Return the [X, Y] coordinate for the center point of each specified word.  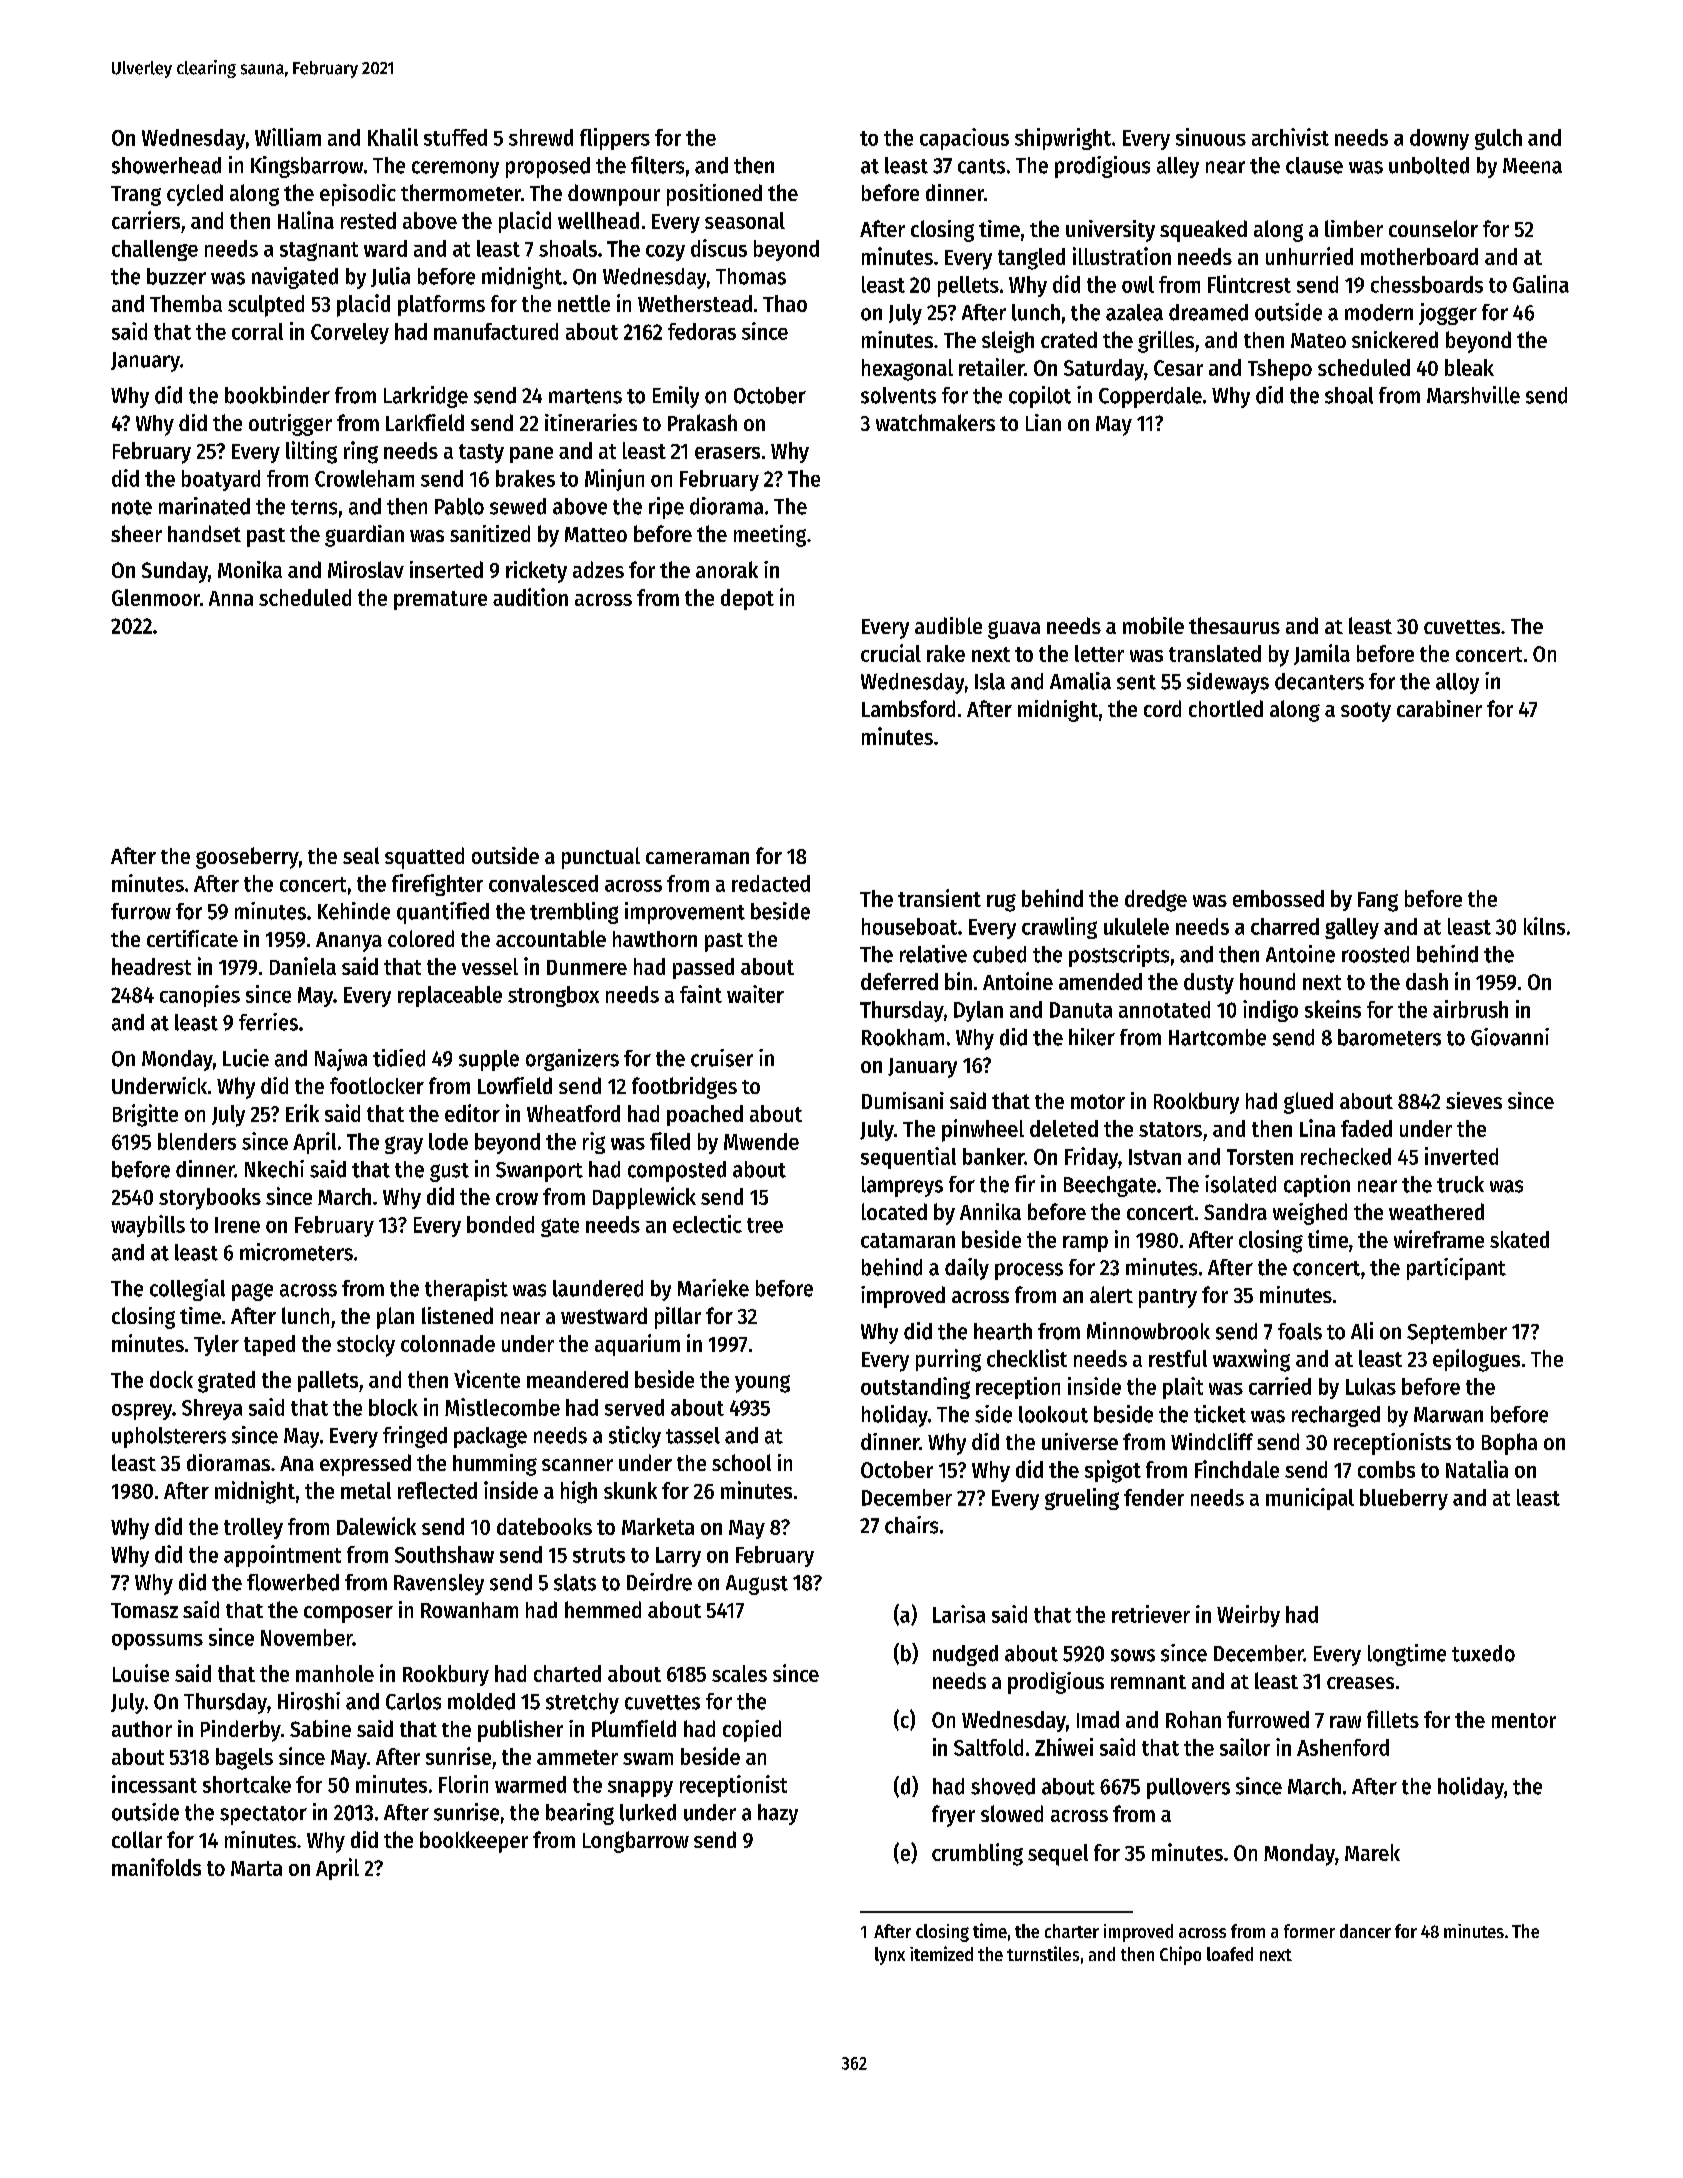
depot [747, 599]
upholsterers [169, 1437]
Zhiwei [1064, 1747]
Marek [1372, 1852]
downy [1439, 139]
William [288, 137]
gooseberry [247, 858]
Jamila [1322, 654]
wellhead [598, 220]
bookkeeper [474, 1842]
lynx [890, 1956]
